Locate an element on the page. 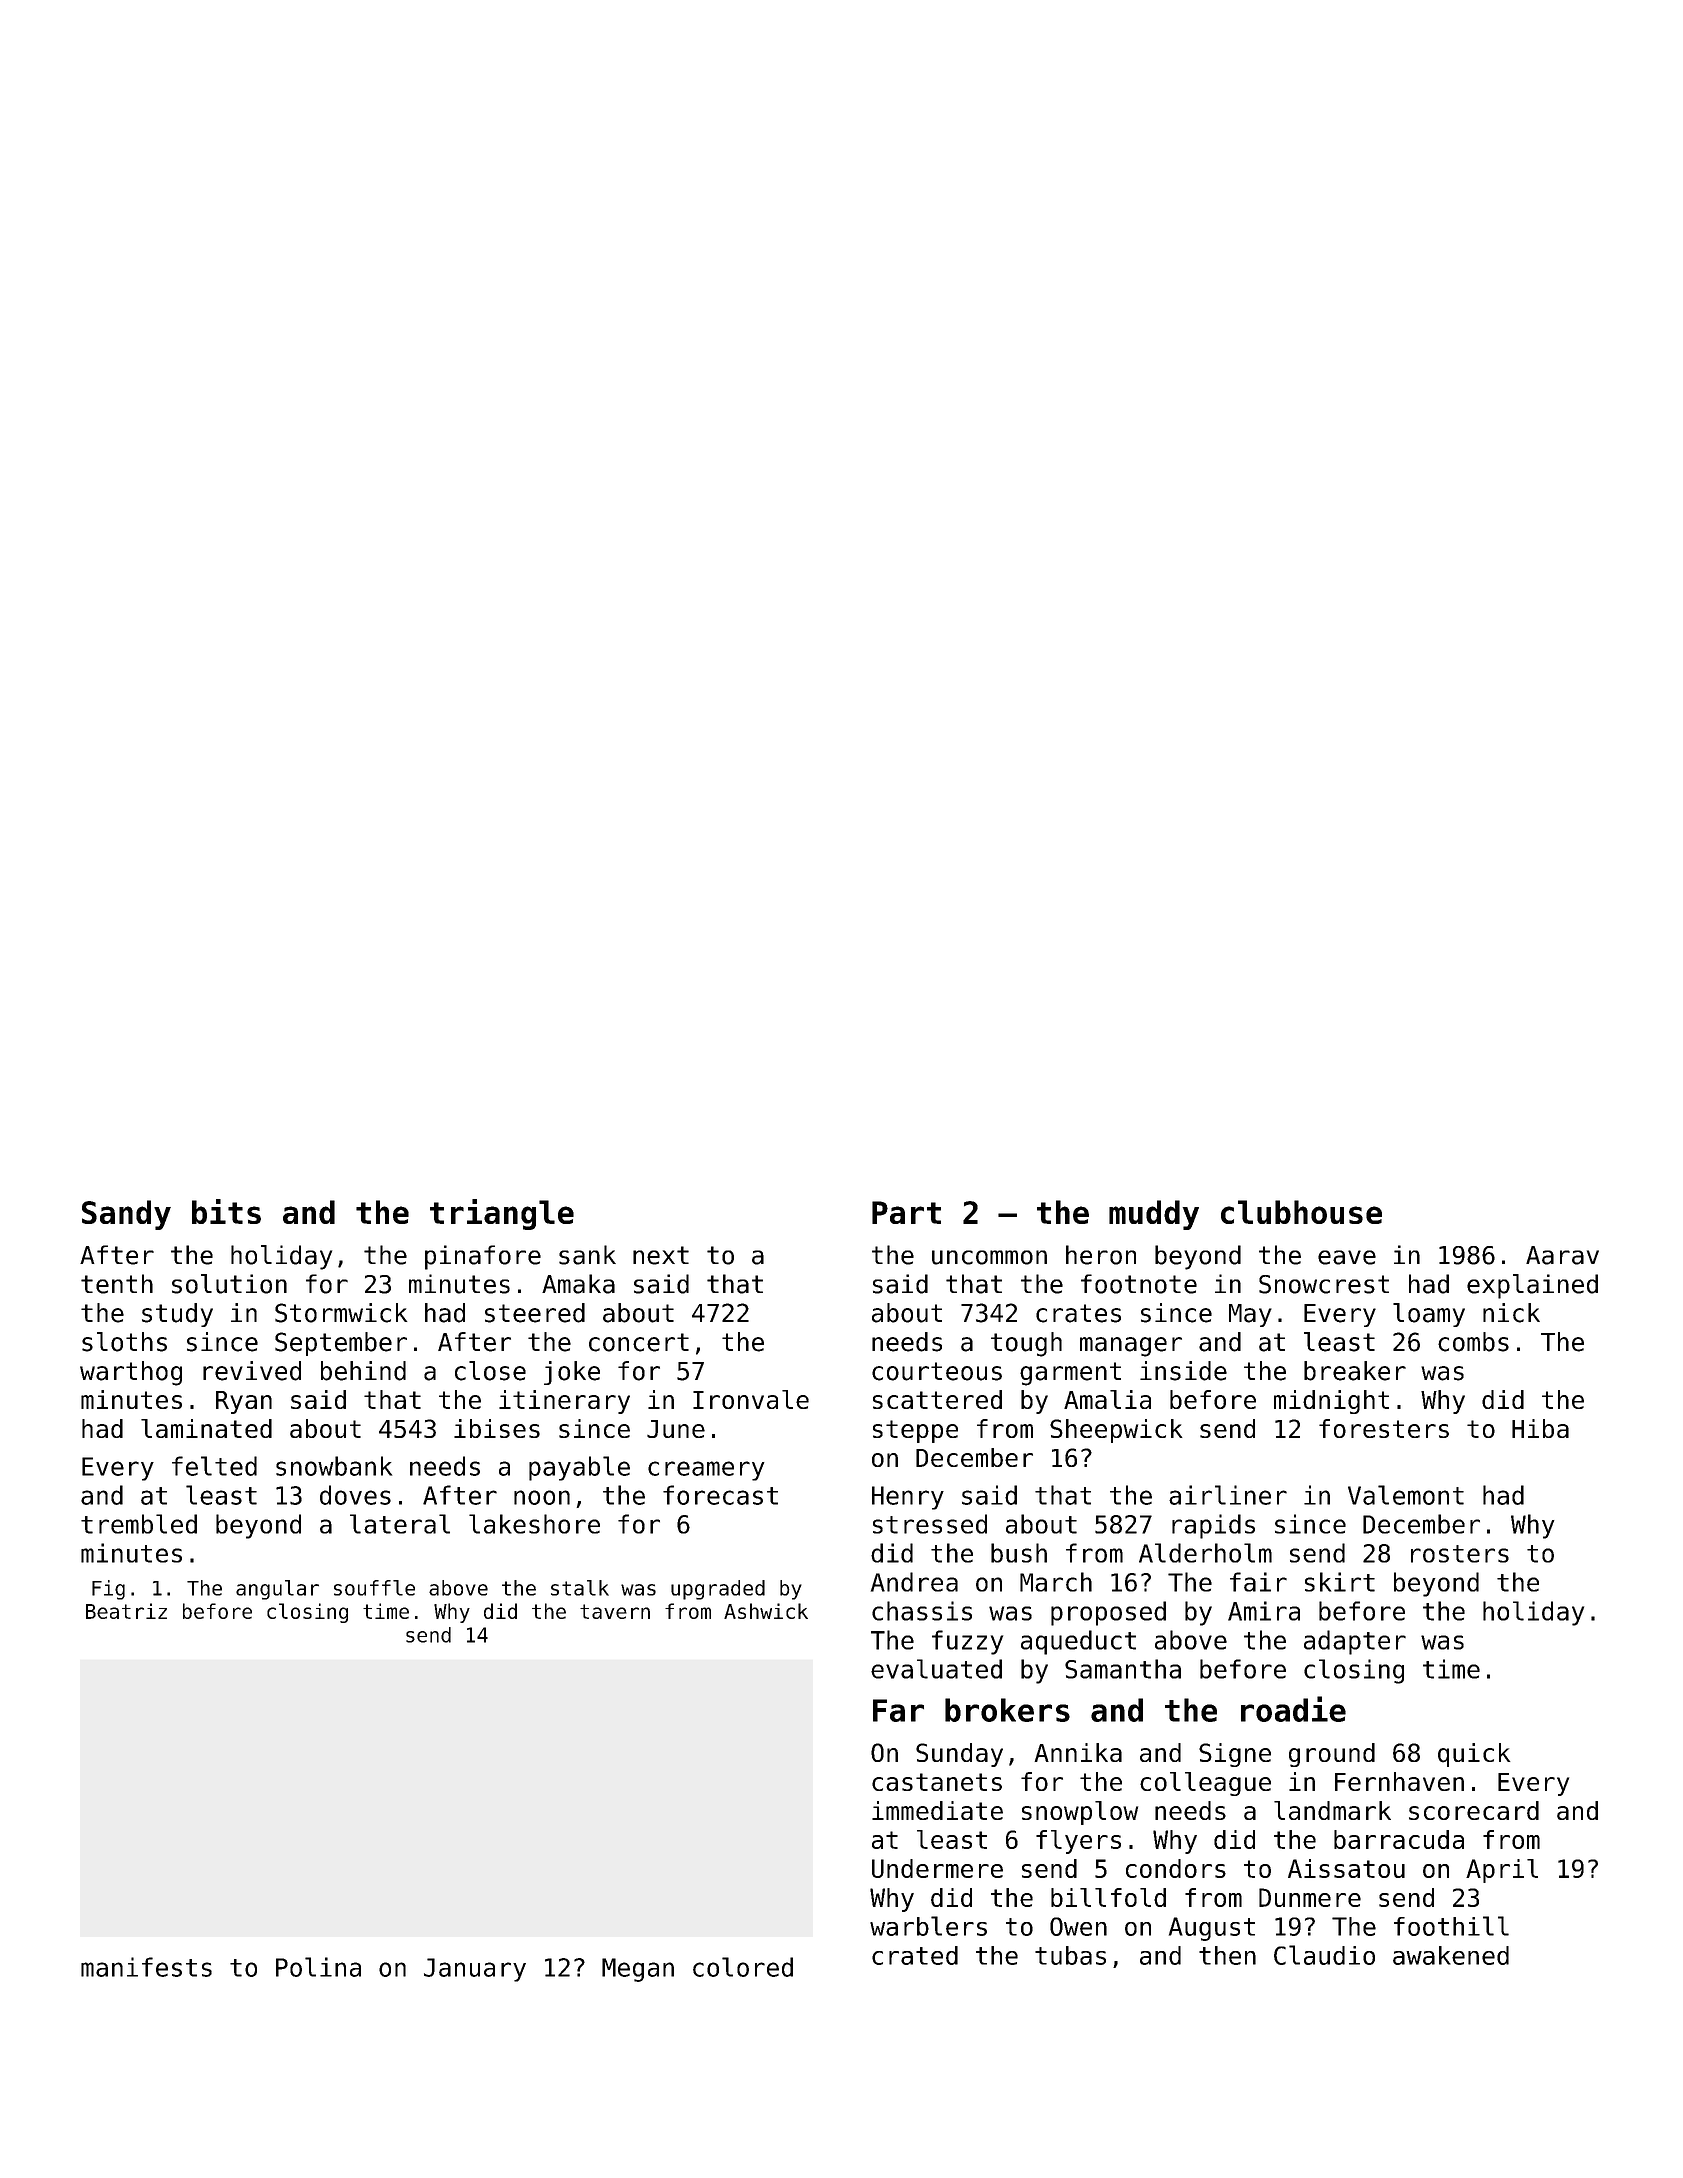 The width and height of the document is (1683, 2178). explained is located at coordinates (1532, 1286).
